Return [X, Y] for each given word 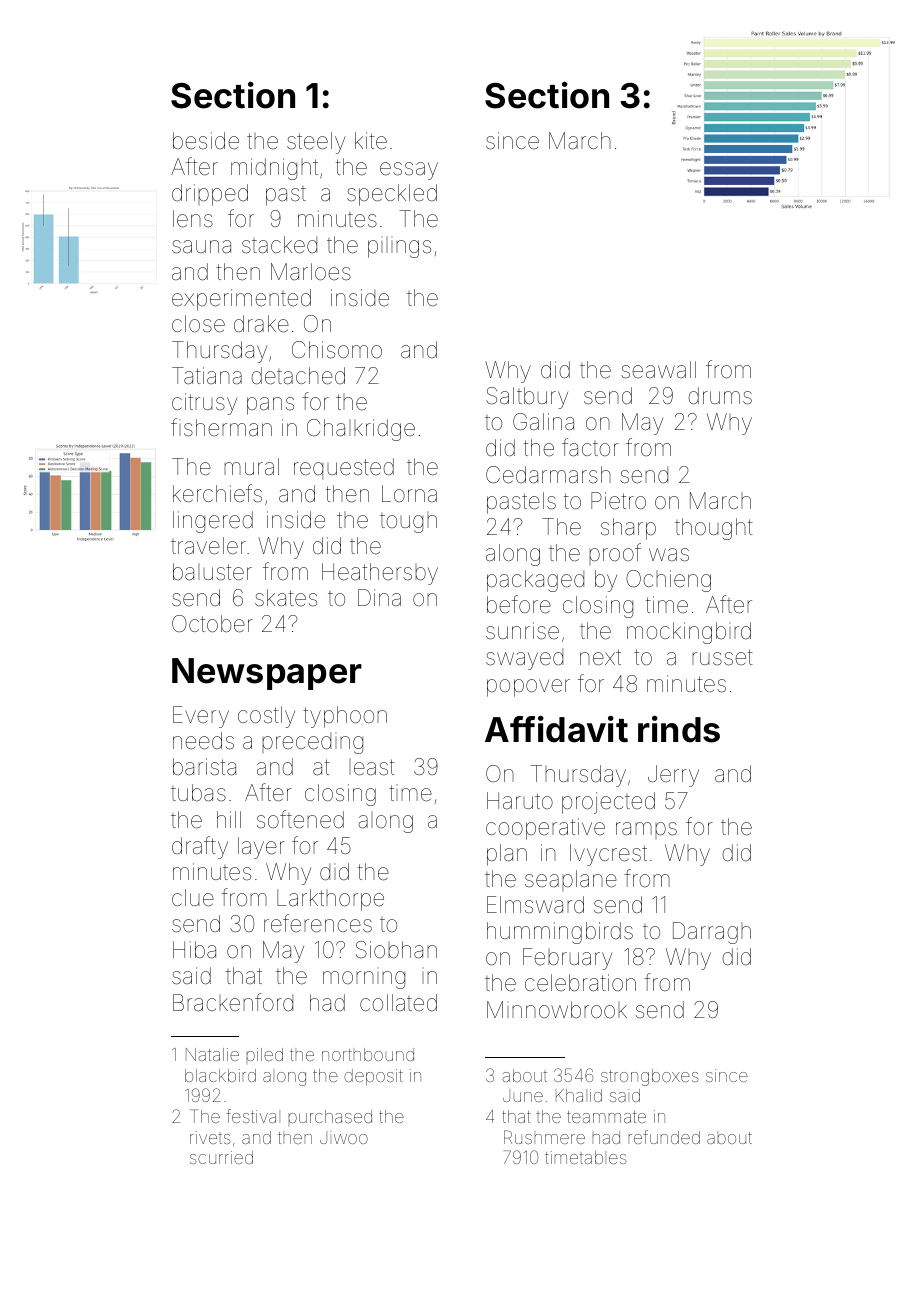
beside [206, 141]
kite [371, 141]
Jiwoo [344, 1137]
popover [528, 688]
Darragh [712, 933]
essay [409, 171]
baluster [212, 572]
